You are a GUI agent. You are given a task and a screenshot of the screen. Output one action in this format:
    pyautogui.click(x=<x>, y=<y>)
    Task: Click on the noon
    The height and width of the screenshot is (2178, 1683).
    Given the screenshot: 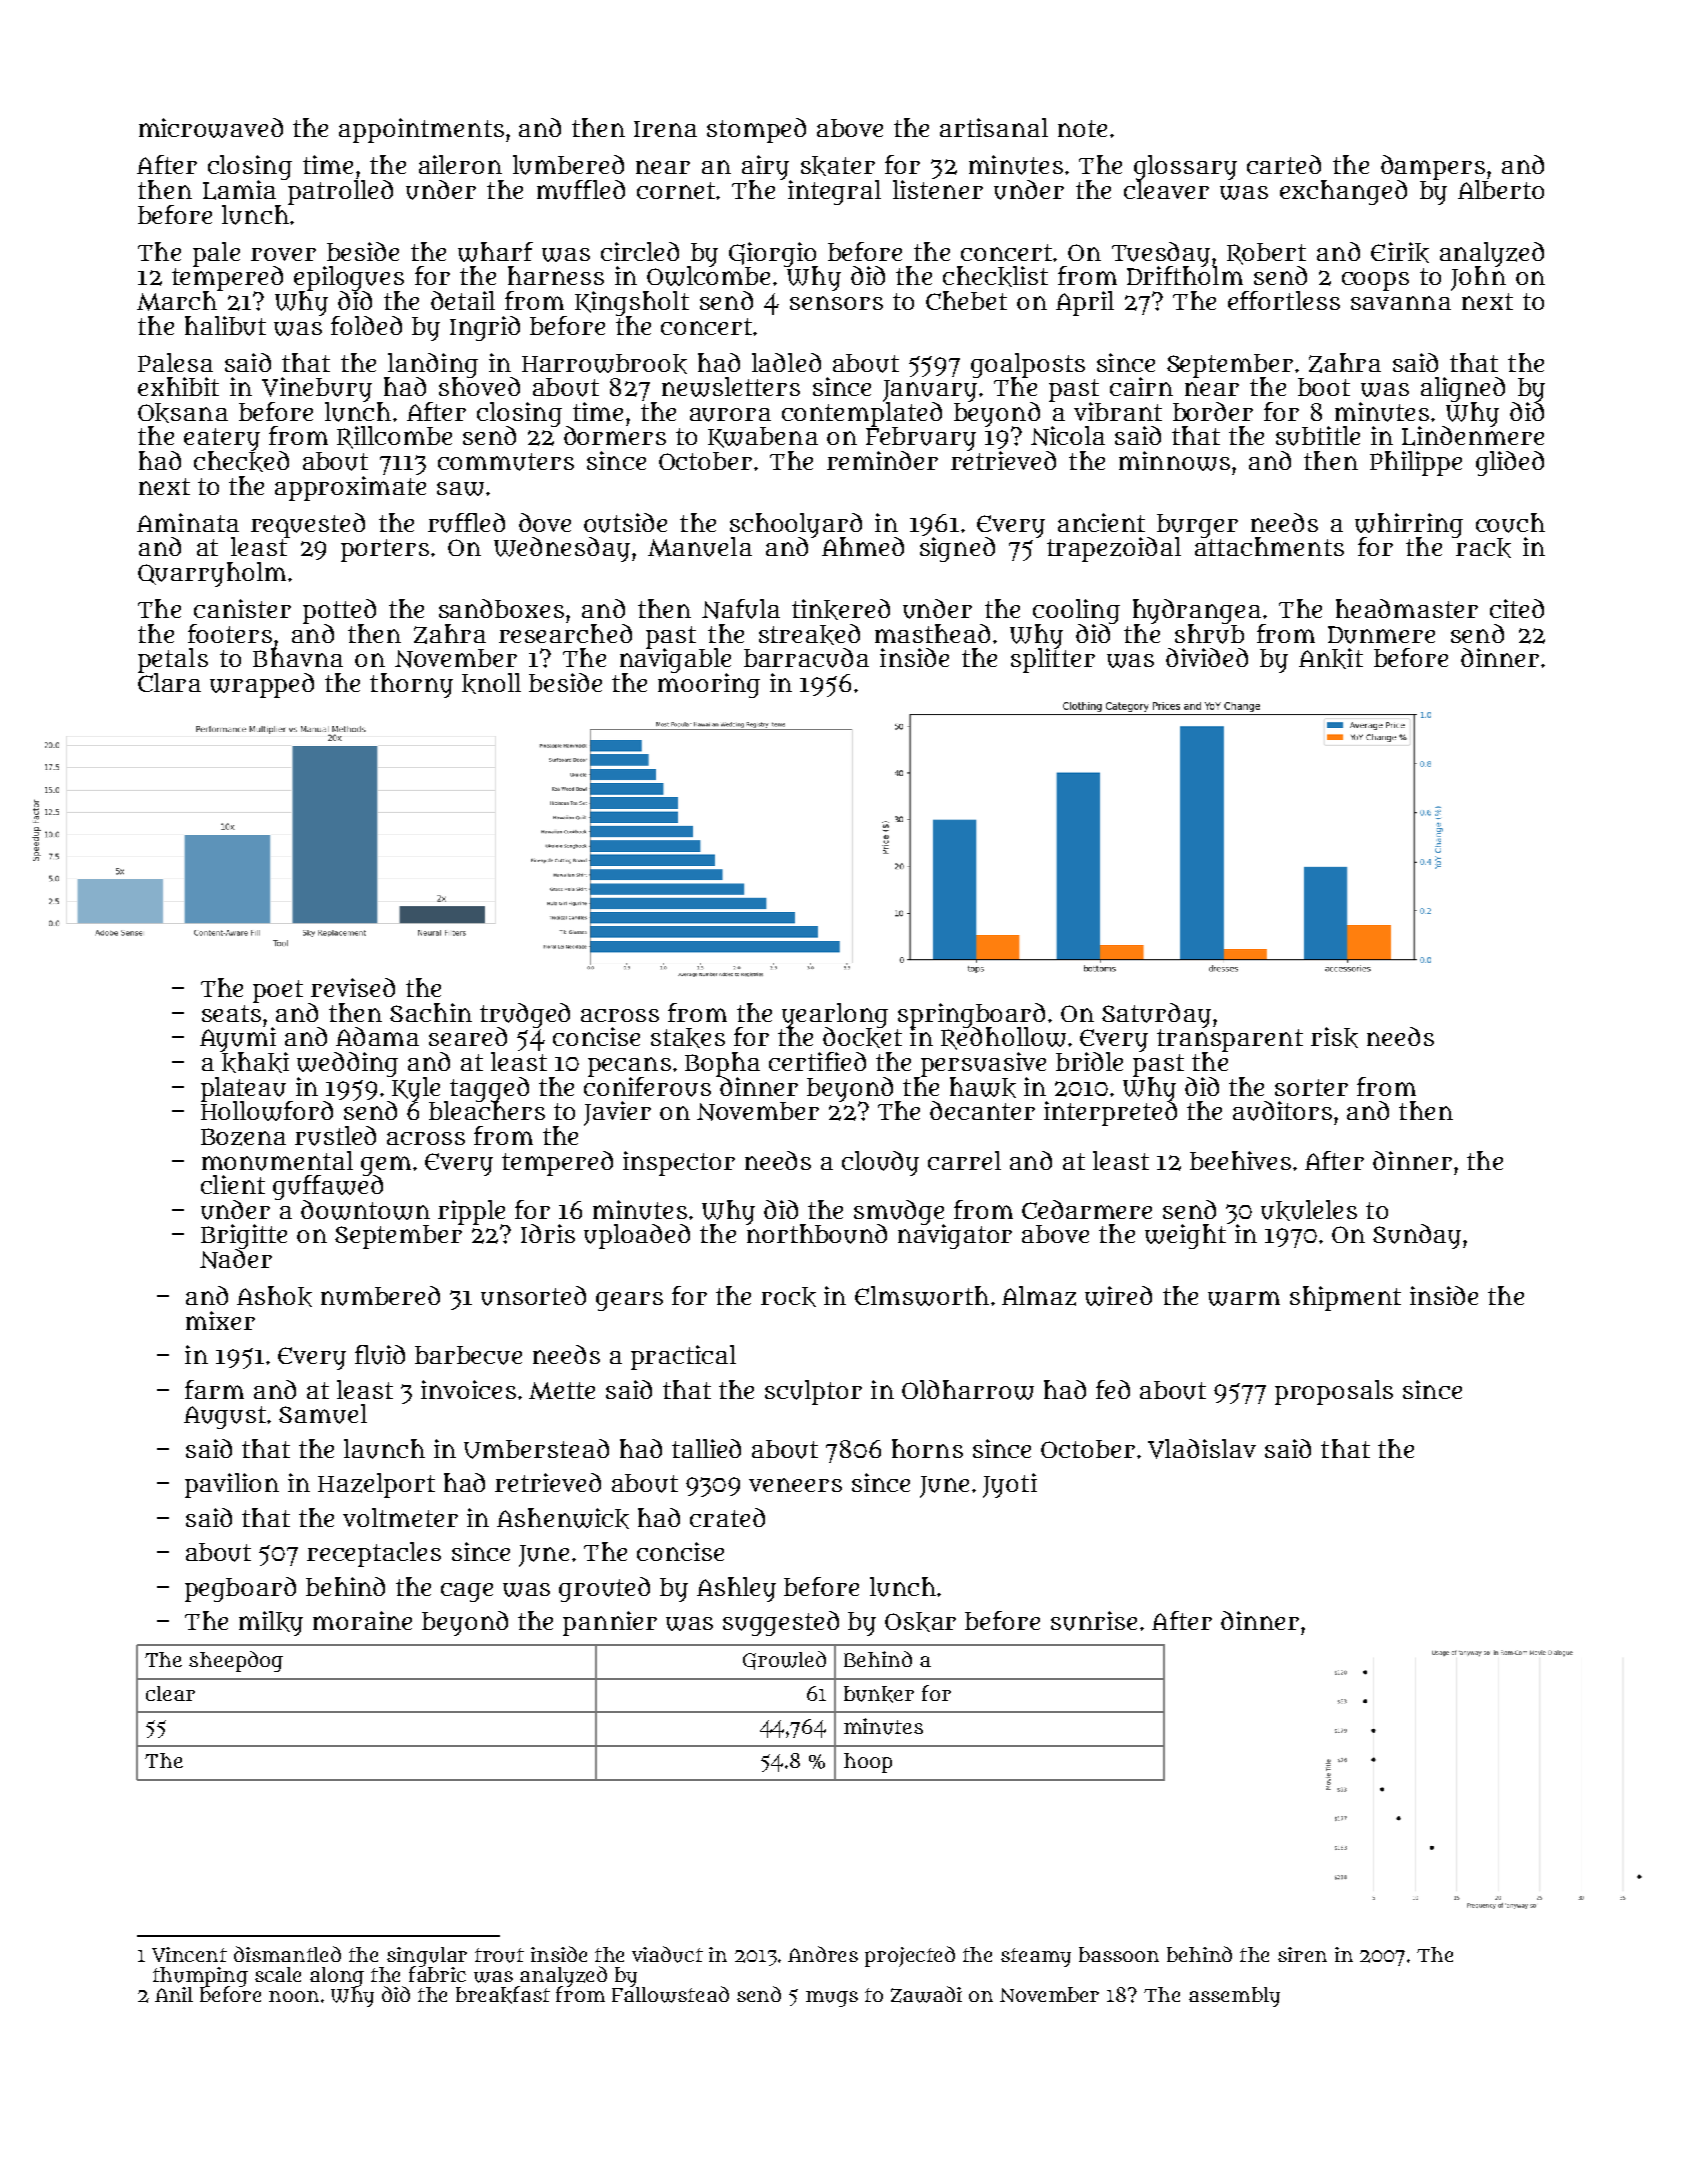 What is the action you would take?
    pyautogui.click(x=294, y=1996)
